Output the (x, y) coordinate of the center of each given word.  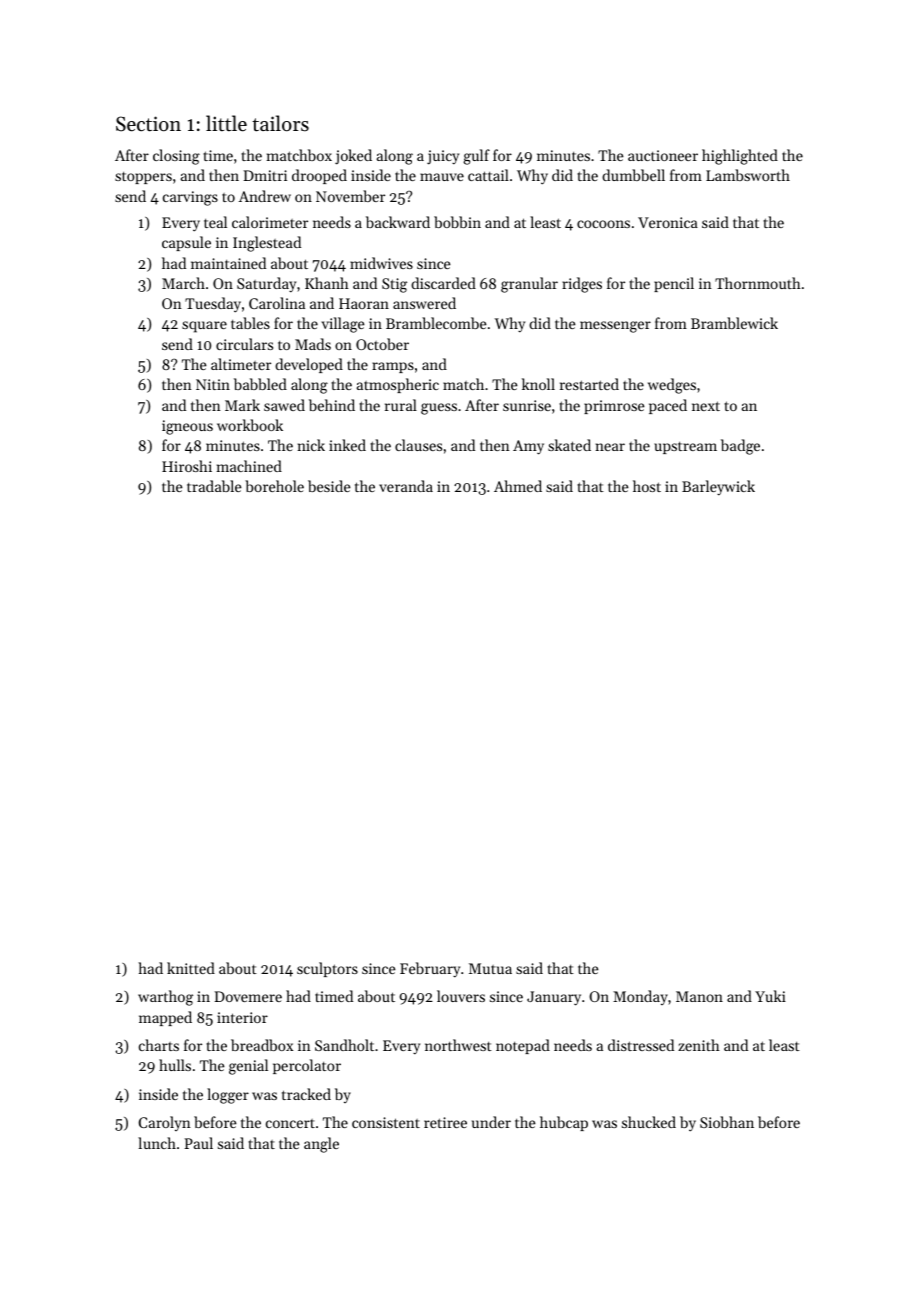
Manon (699, 996)
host (647, 486)
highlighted (740, 157)
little (226, 123)
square (204, 327)
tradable (214, 486)
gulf (476, 157)
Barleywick (718, 487)
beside (329, 486)
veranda (406, 486)
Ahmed (518, 486)
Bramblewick (734, 323)
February (430, 969)
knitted (191, 968)
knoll (538, 384)
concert (290, 1123)
